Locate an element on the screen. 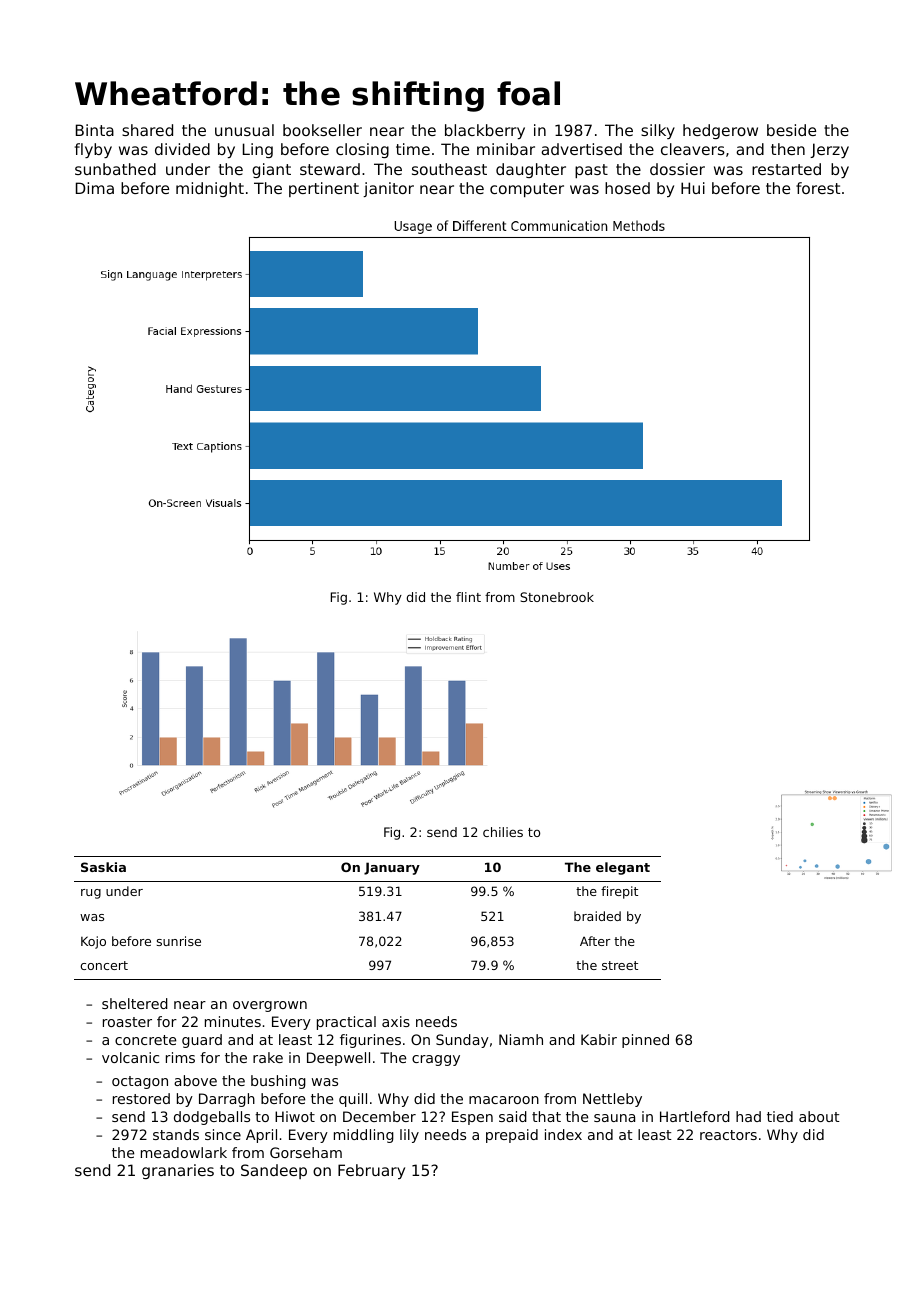 This screenshot has width=924, height=1308. silky is located at coordinates (658, 131).
